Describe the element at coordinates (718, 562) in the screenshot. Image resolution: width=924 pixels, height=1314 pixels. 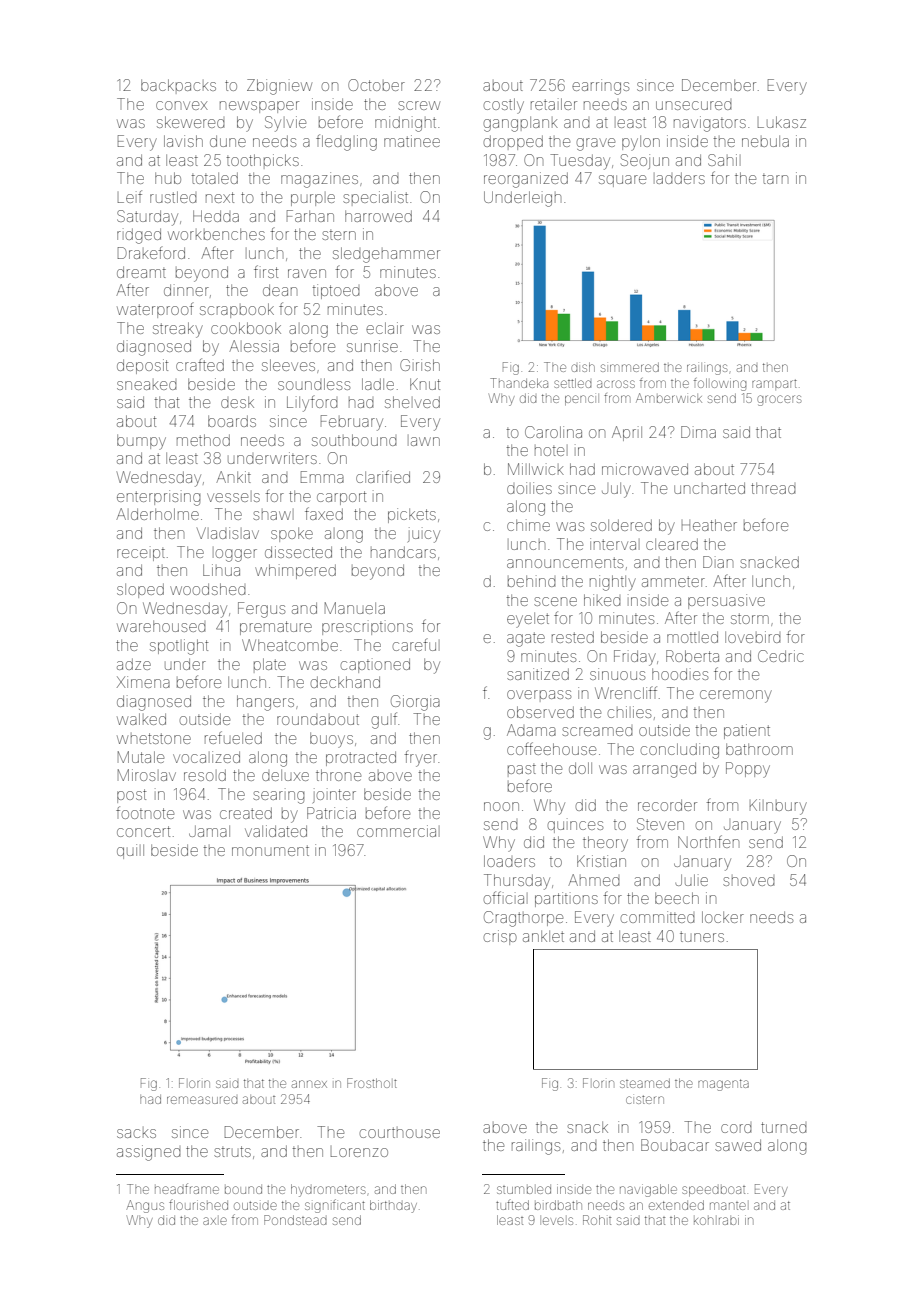
I see `Dian` at that location.
